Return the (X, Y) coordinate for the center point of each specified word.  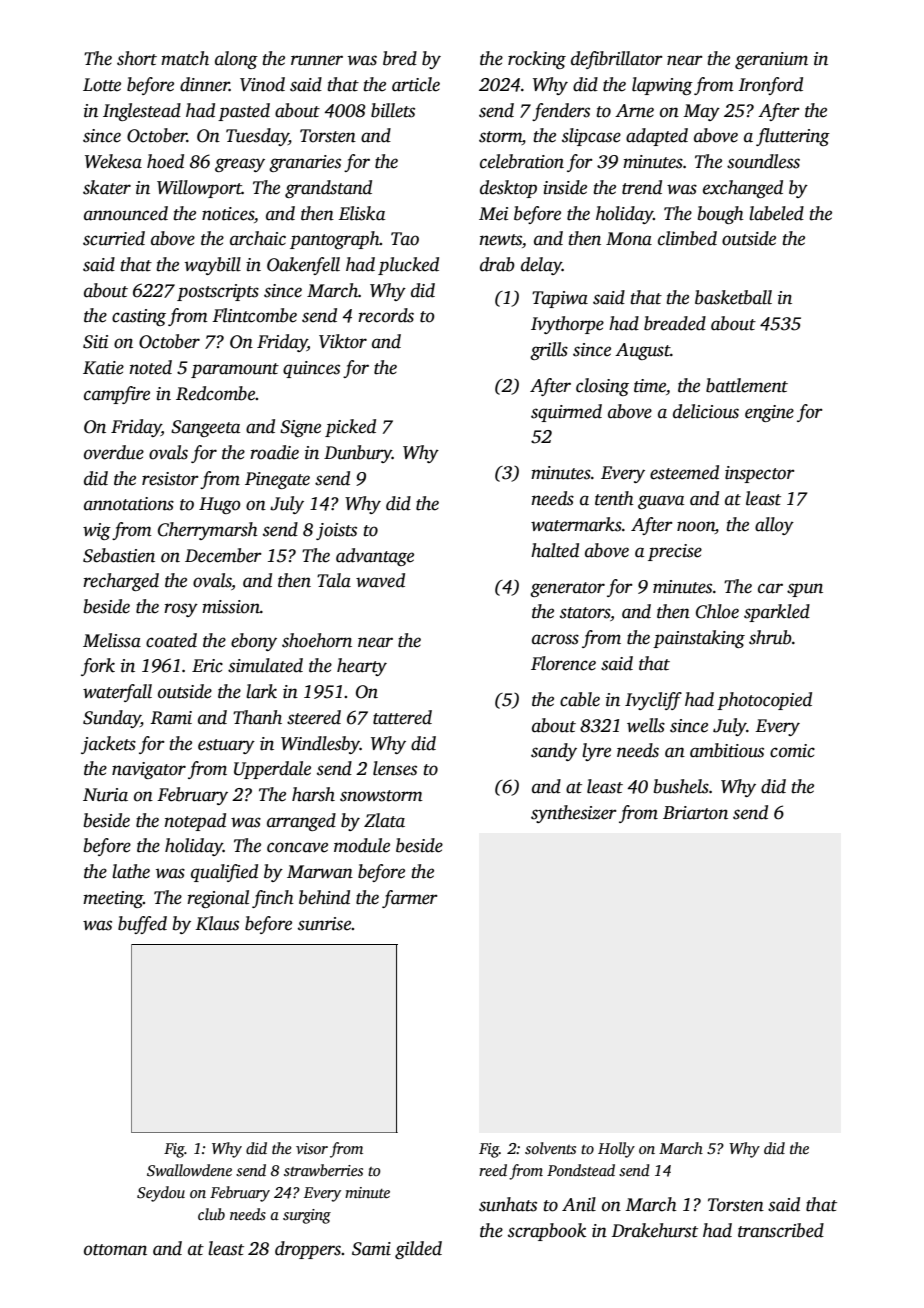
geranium (771, 60)
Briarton (695, 813)
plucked (408, 266)
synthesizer (574, 814)
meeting (113, 899)
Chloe (717, 611)
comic (792, 751)
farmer (410, 899)
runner (317, 60)
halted (555, 550)
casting (139, 317)
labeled (776, 213)
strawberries (323, 1170)
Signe (300, 428)
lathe (131, 871)
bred (400, 58)
